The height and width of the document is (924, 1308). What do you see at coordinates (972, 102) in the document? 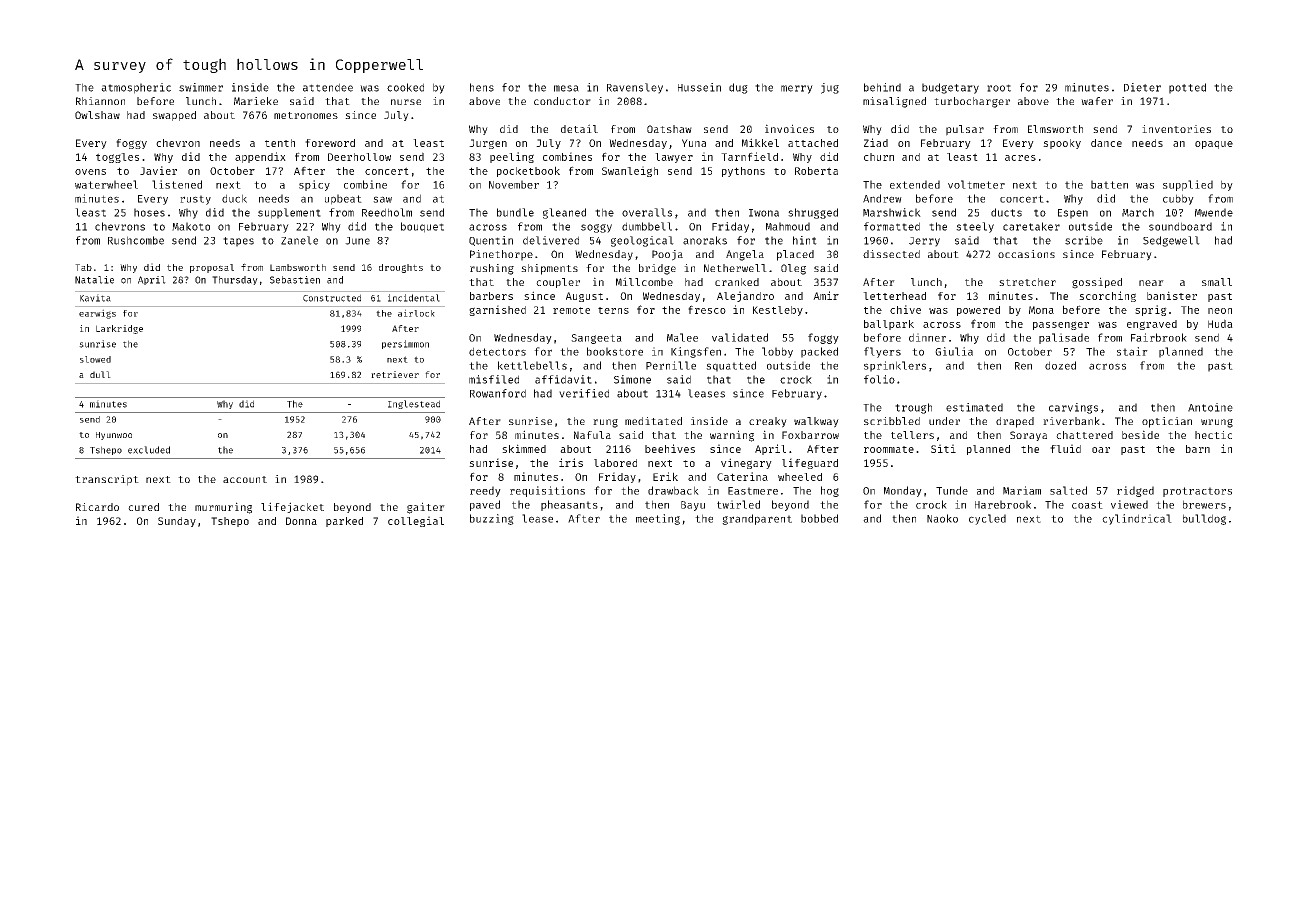
I see `turbocharger` at bounding box center [972, 102].
